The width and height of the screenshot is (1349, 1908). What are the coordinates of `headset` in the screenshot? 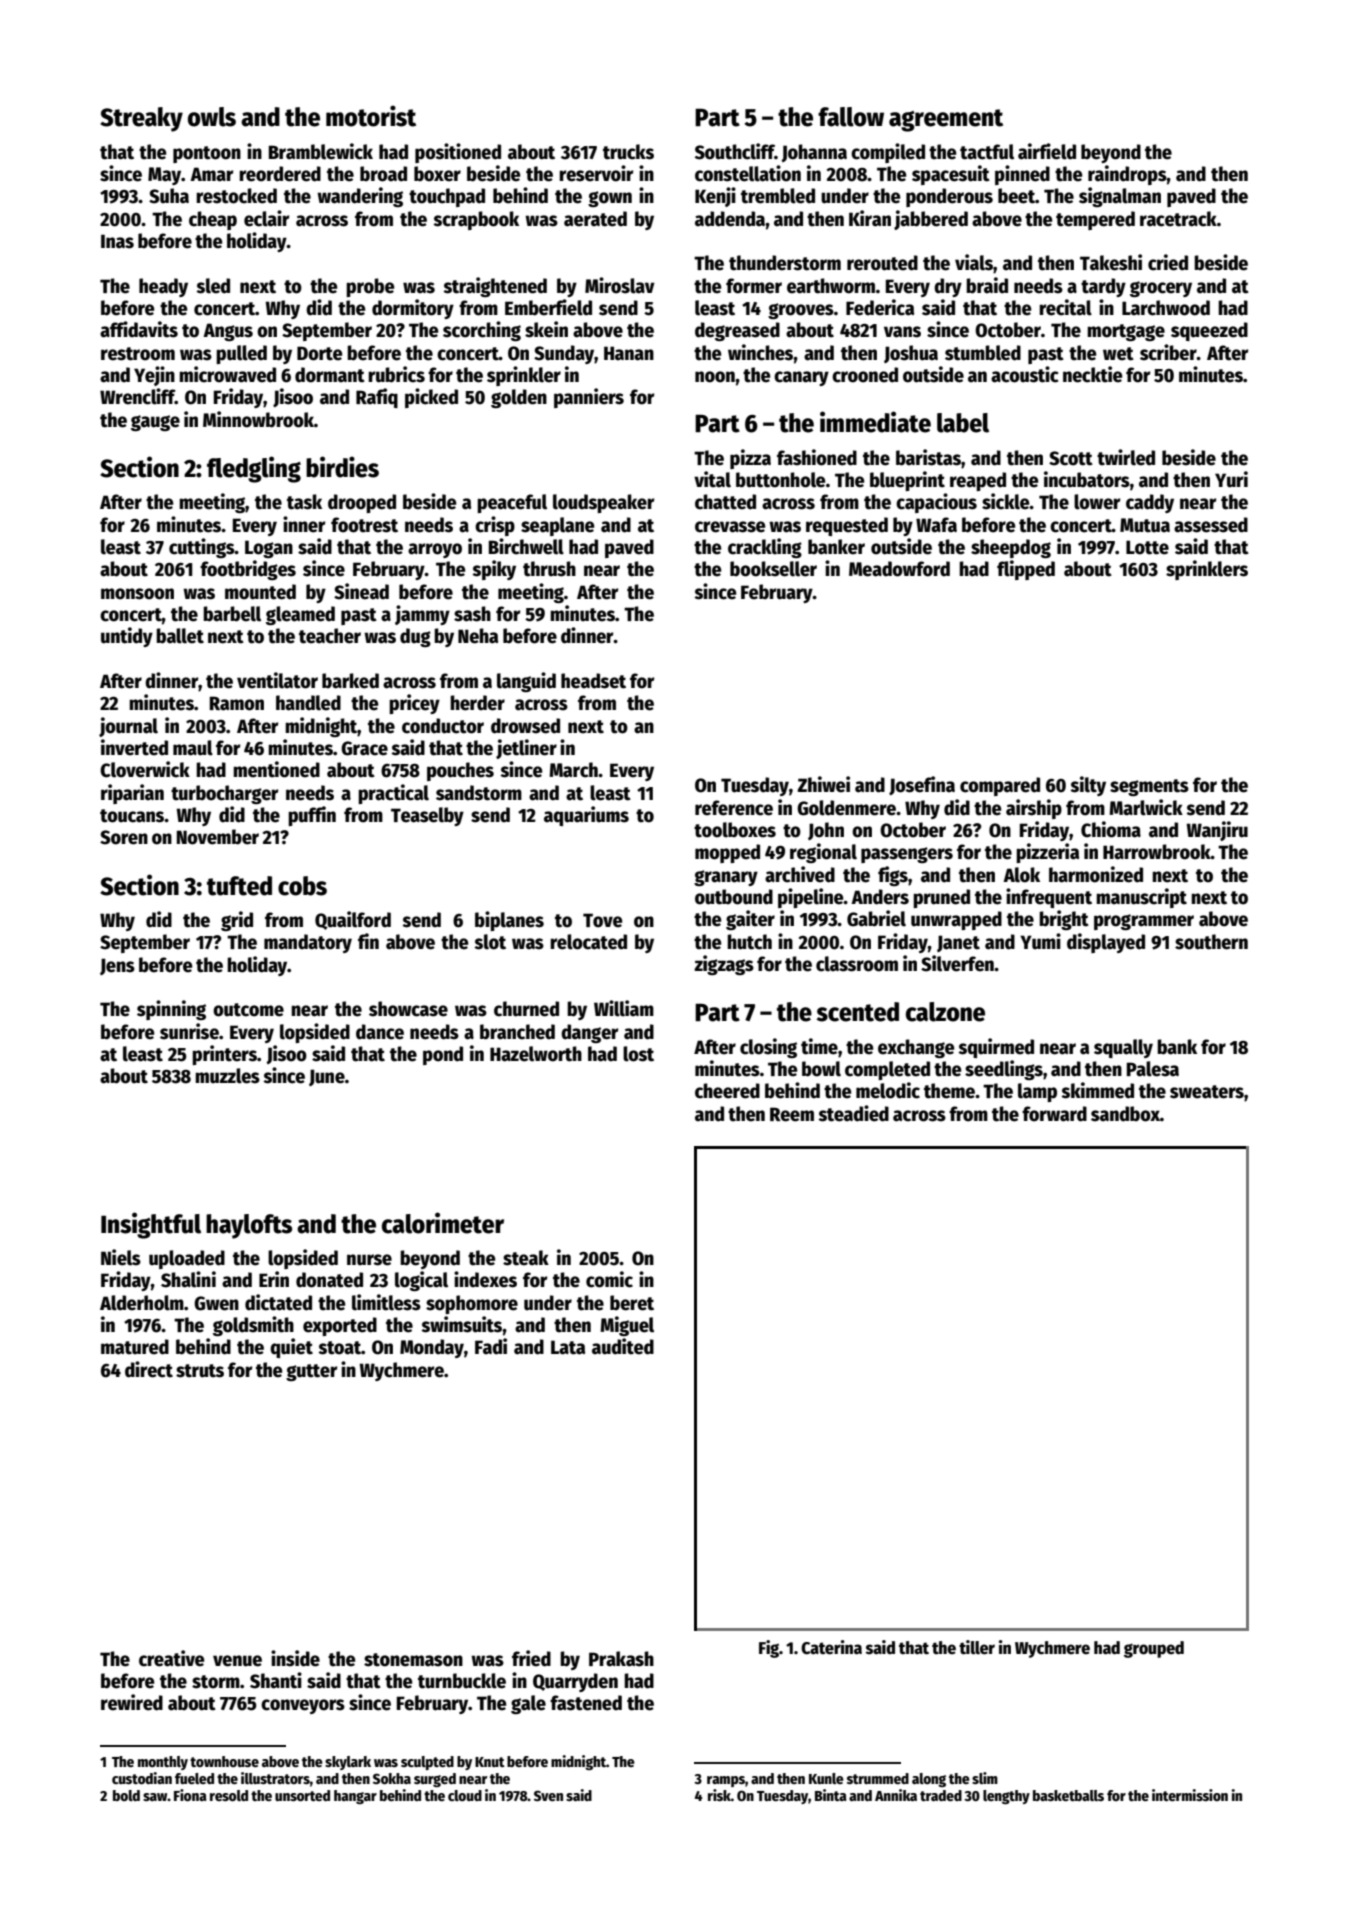 It's located at (593, 681).
